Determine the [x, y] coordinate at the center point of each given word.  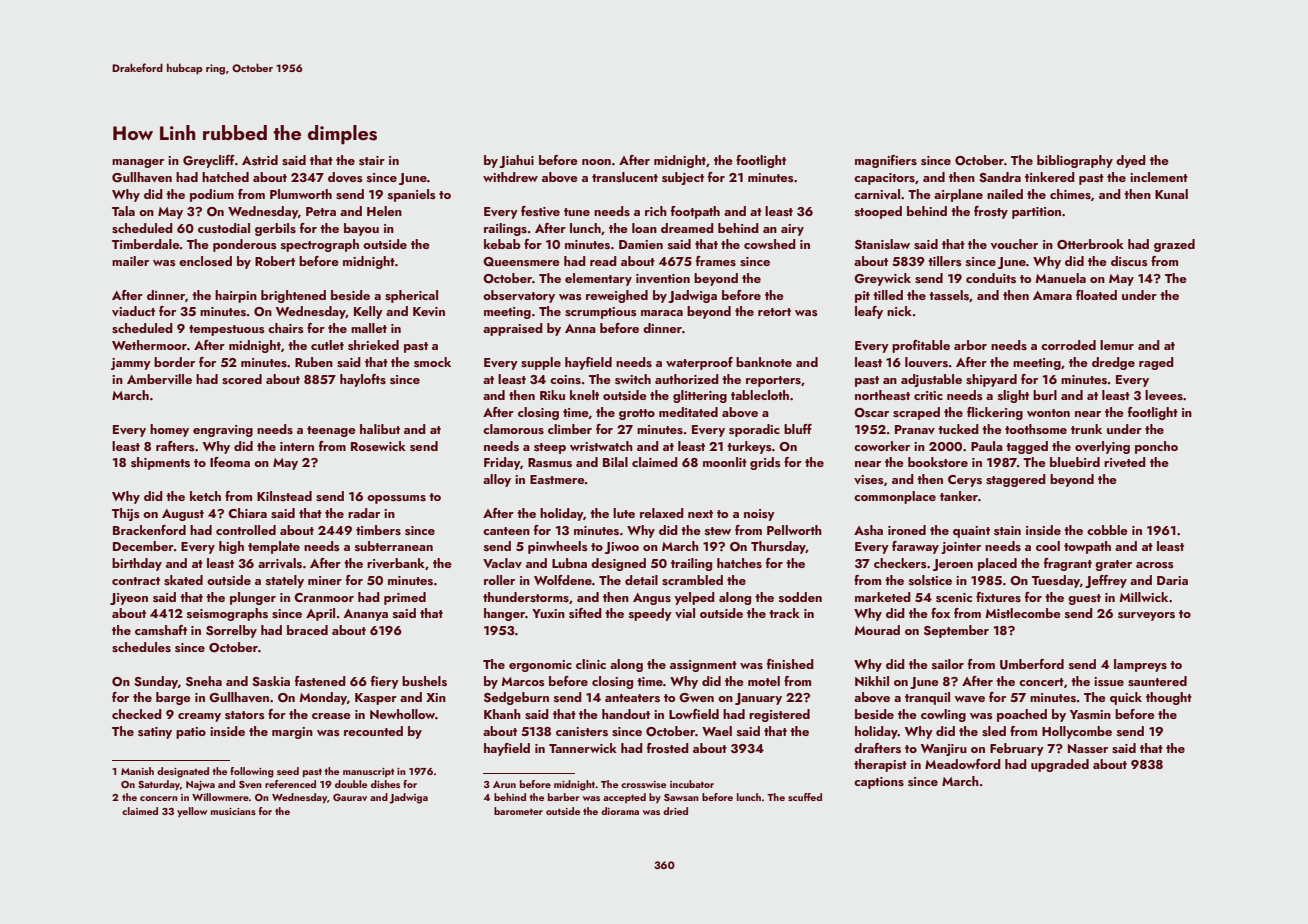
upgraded [1060, 765]
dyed [1131, 161]
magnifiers [886, 161]
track [784, 613]
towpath [1087, 547]
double [351, 784]
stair [372, 160]
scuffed [805, 797]
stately [285, 581]
